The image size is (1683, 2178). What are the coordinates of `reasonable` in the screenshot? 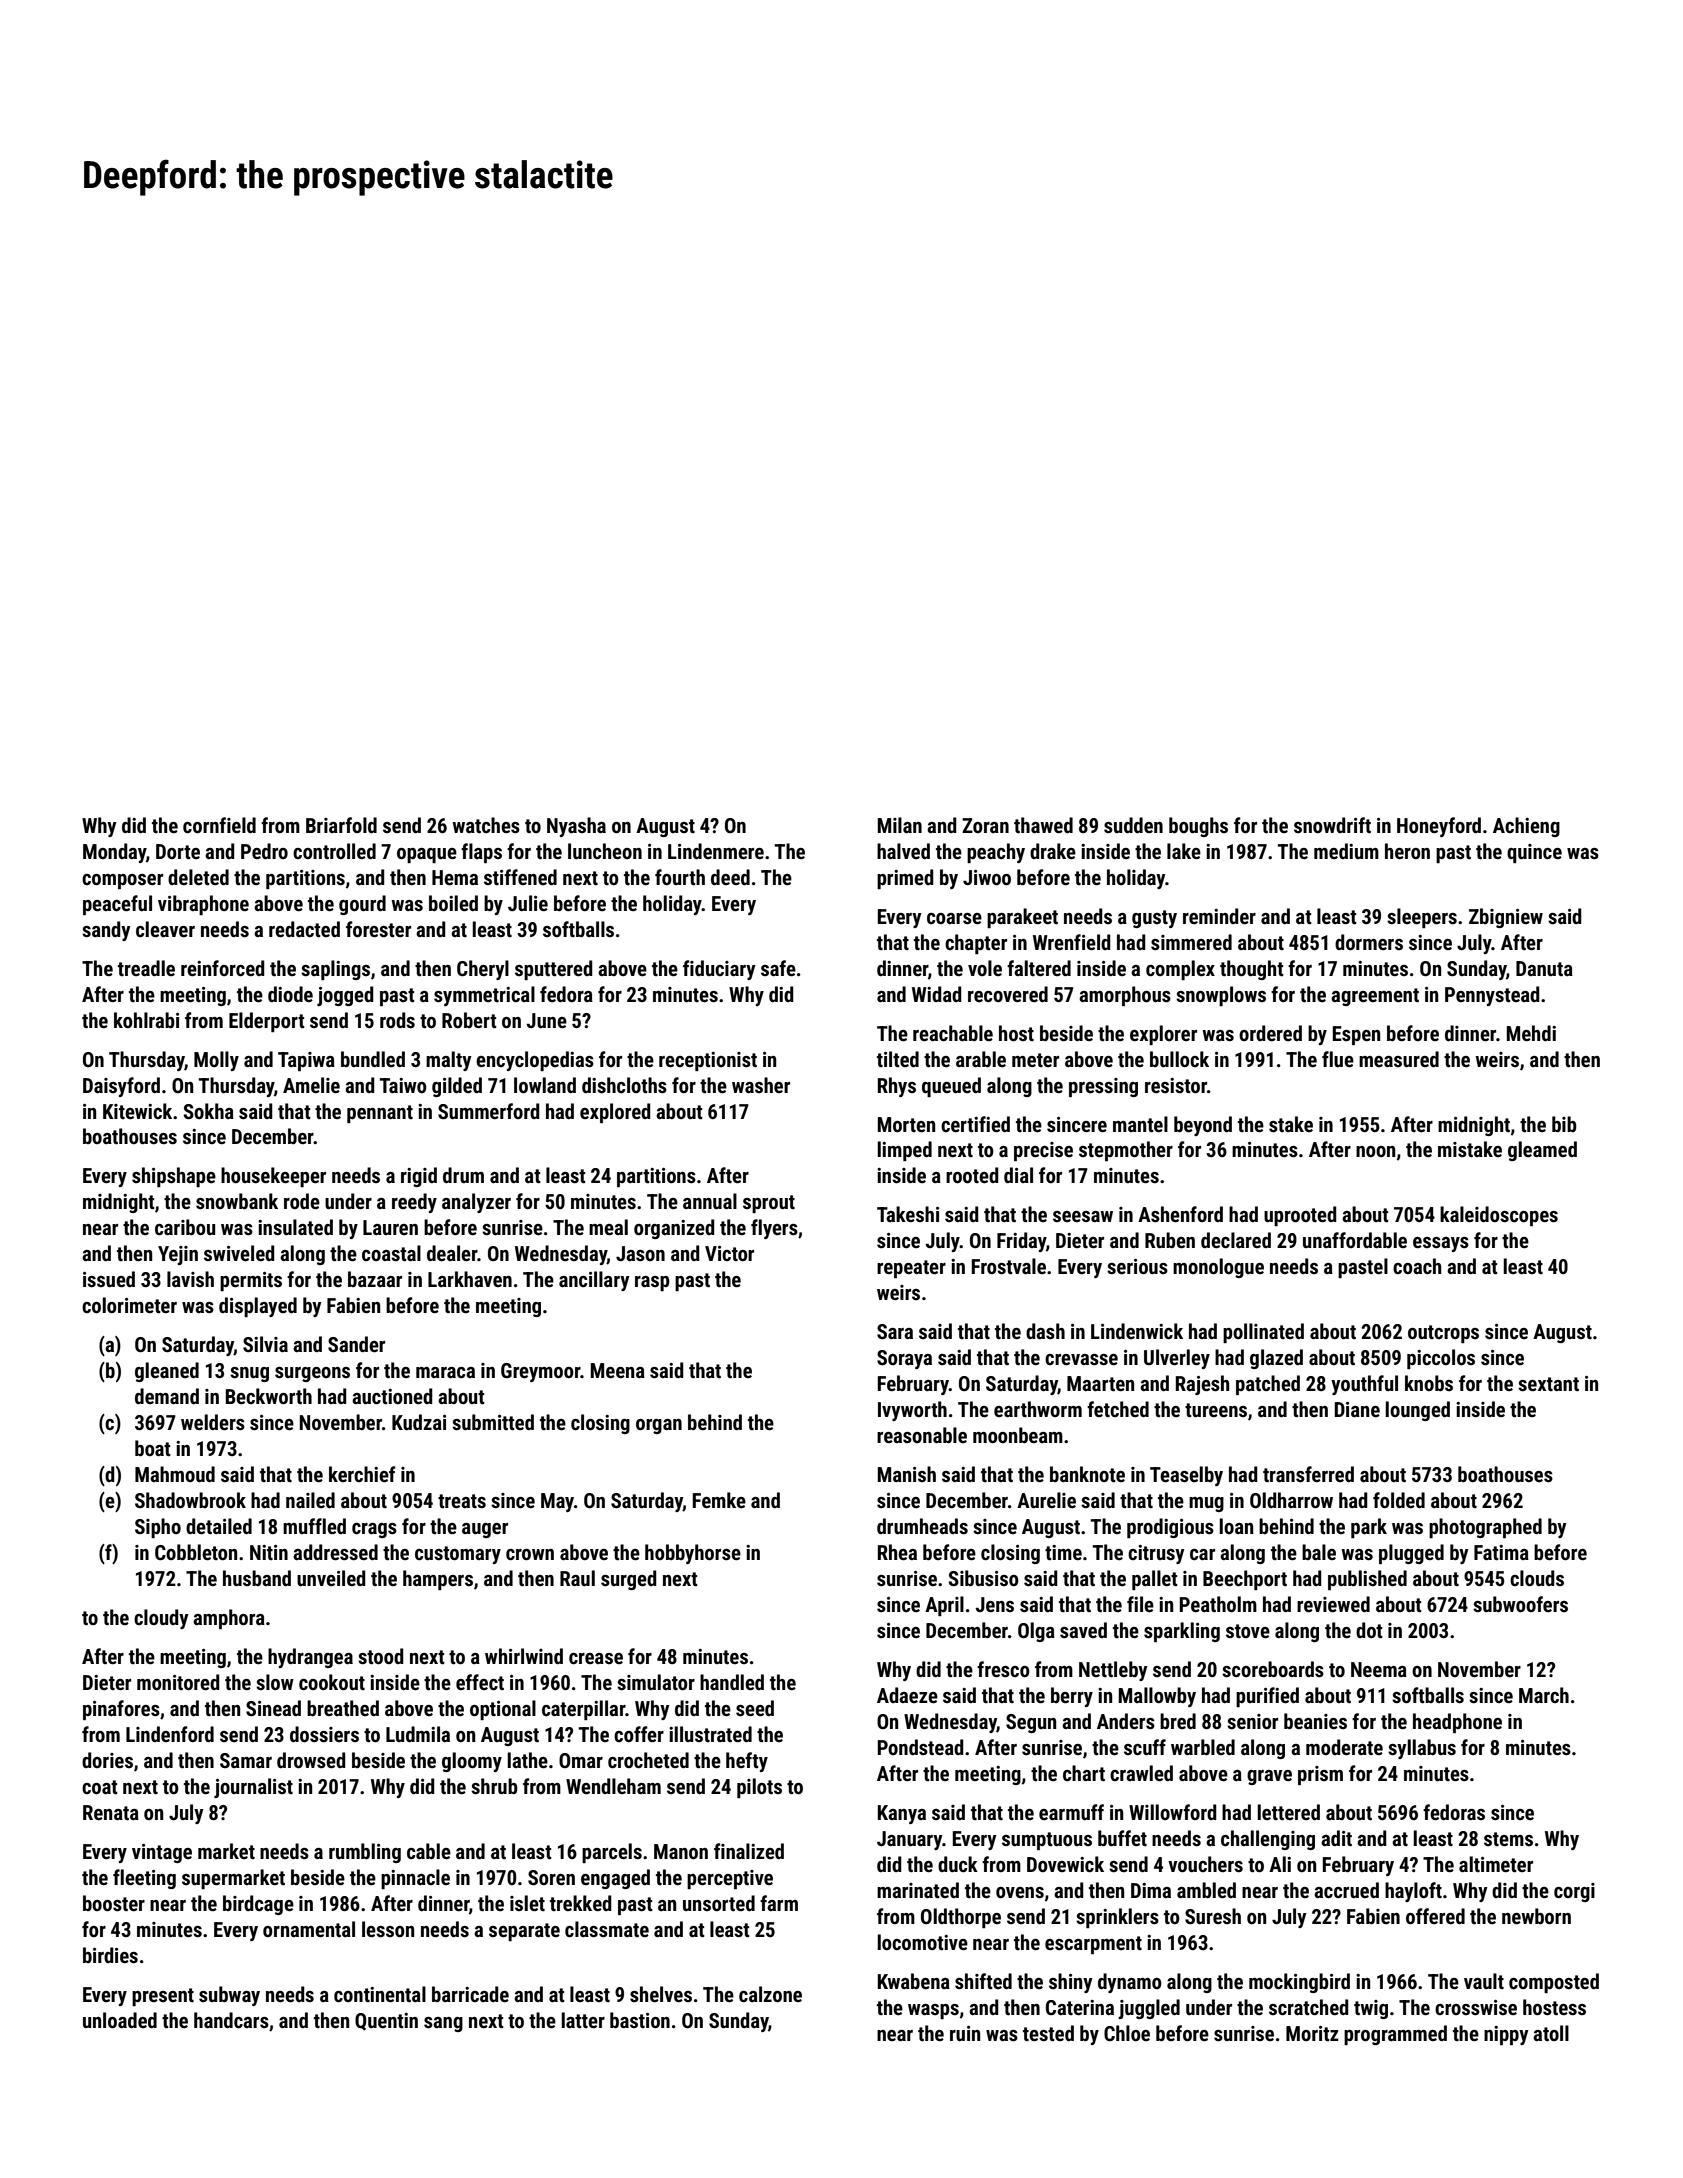 It's located at (922, 1435).
